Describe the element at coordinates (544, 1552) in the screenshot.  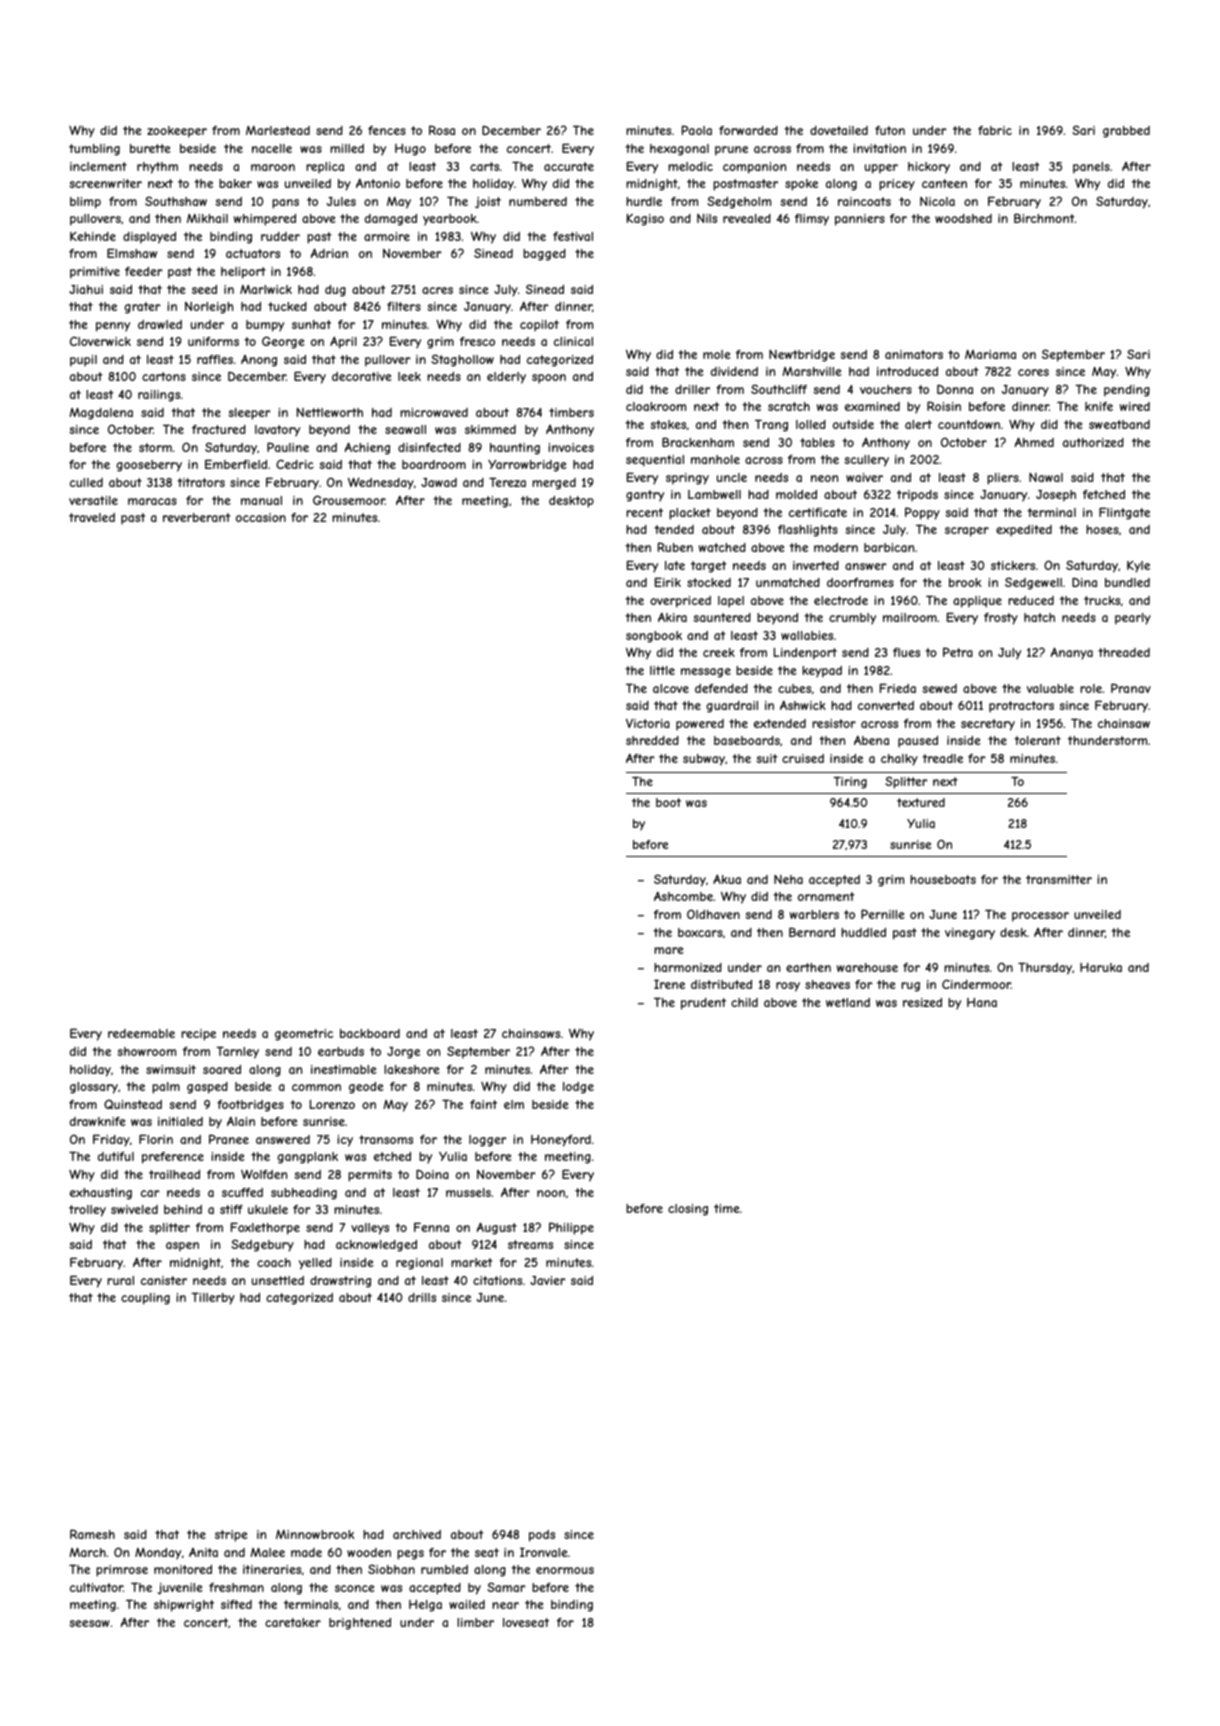
I see `Ironvale` at that location.
